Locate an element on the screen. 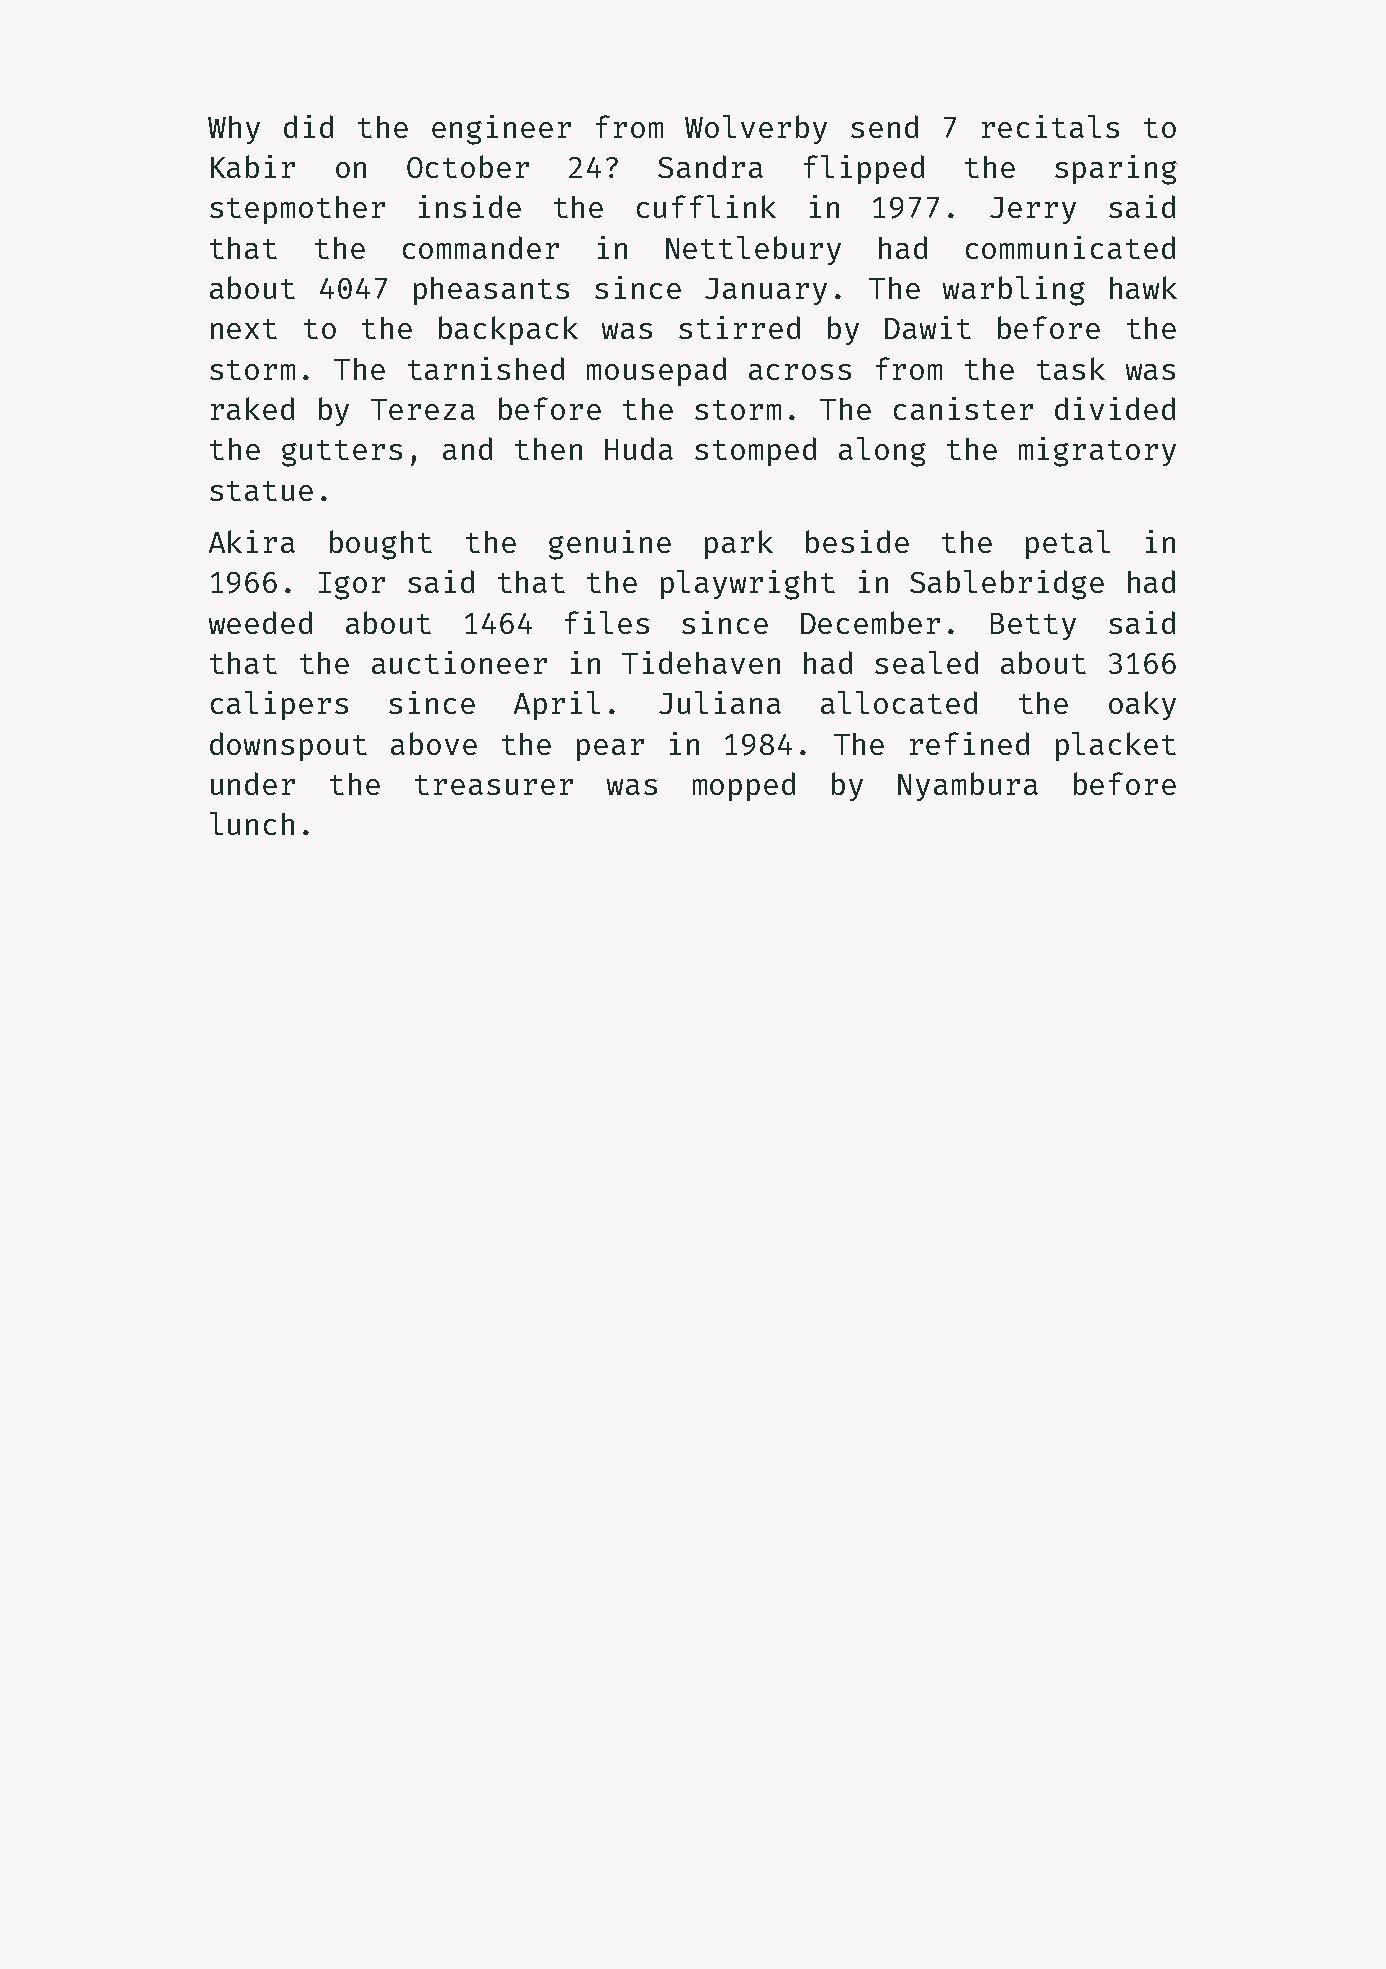 The width and height of the screenshot is (1386, 1969). files is located at coordinates (607, 622).
